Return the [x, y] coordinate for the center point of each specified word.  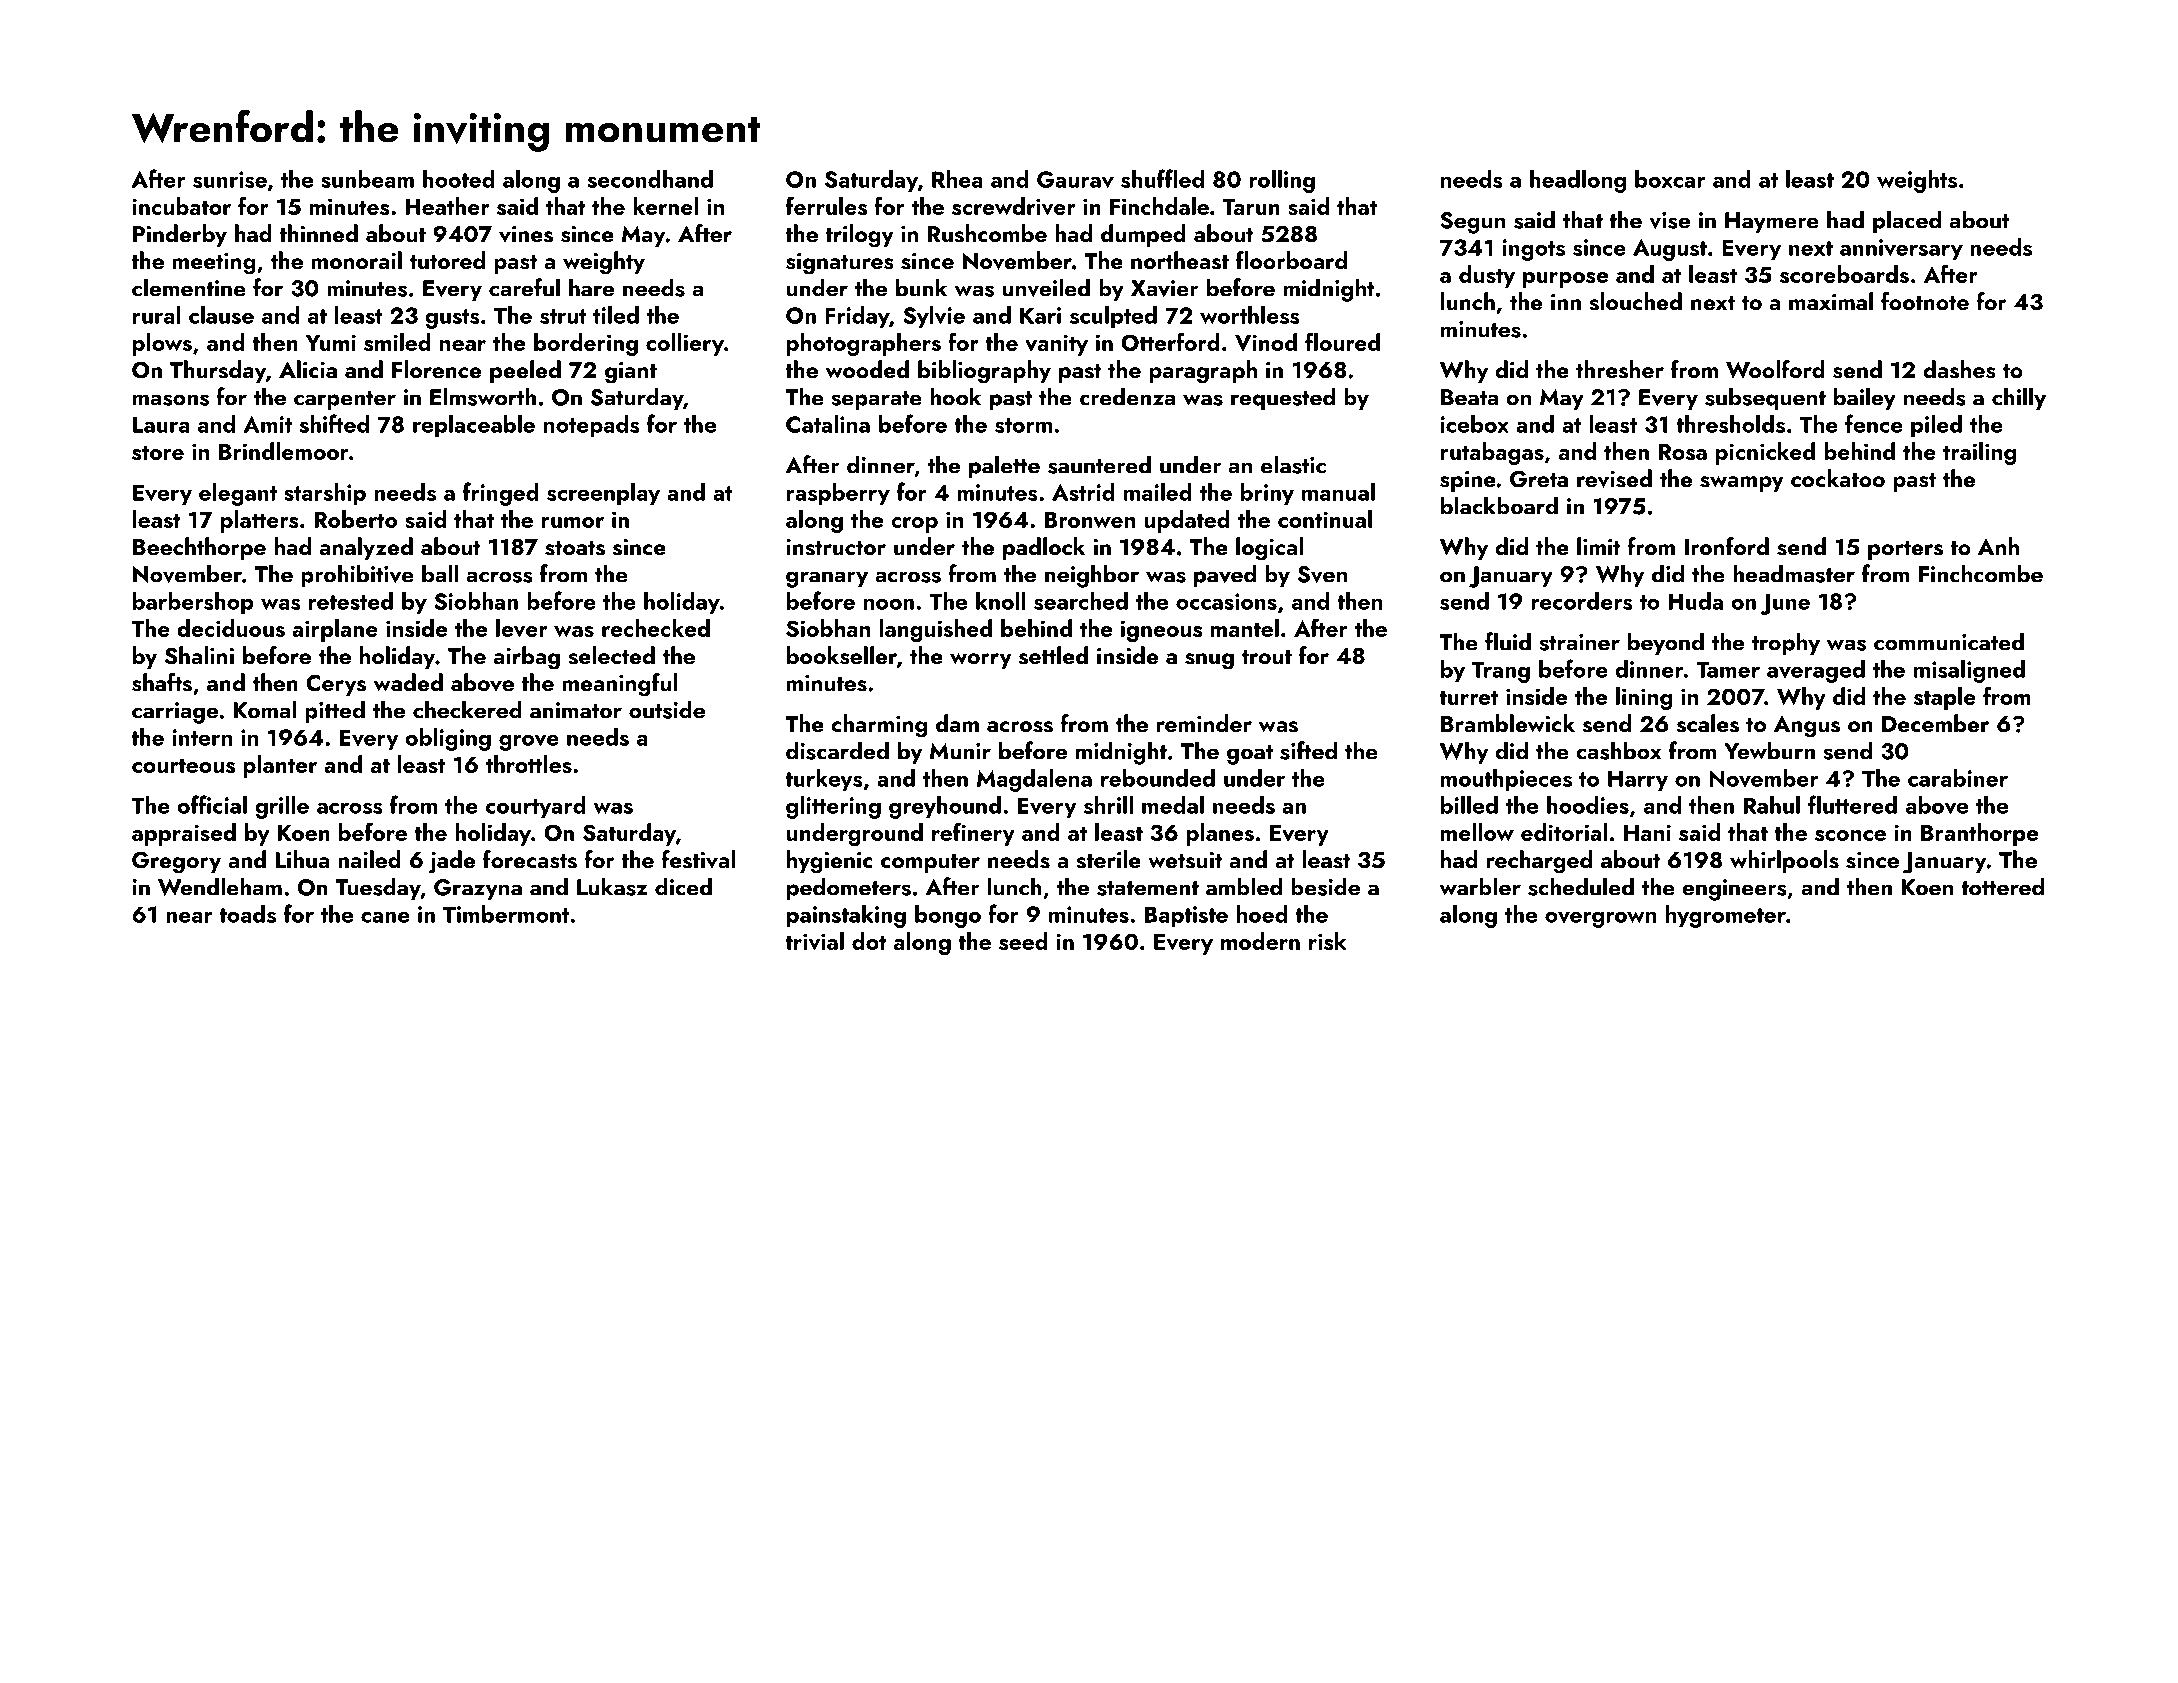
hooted [459, 179]
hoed [1262, 914]
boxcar [1670, 179]
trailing [1979, 453]
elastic [1293, 464]
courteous [183, 765]
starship [325, 494]
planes [1220, 834]
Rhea [957, 179]
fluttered [1852, 804]
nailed [369, 859]
